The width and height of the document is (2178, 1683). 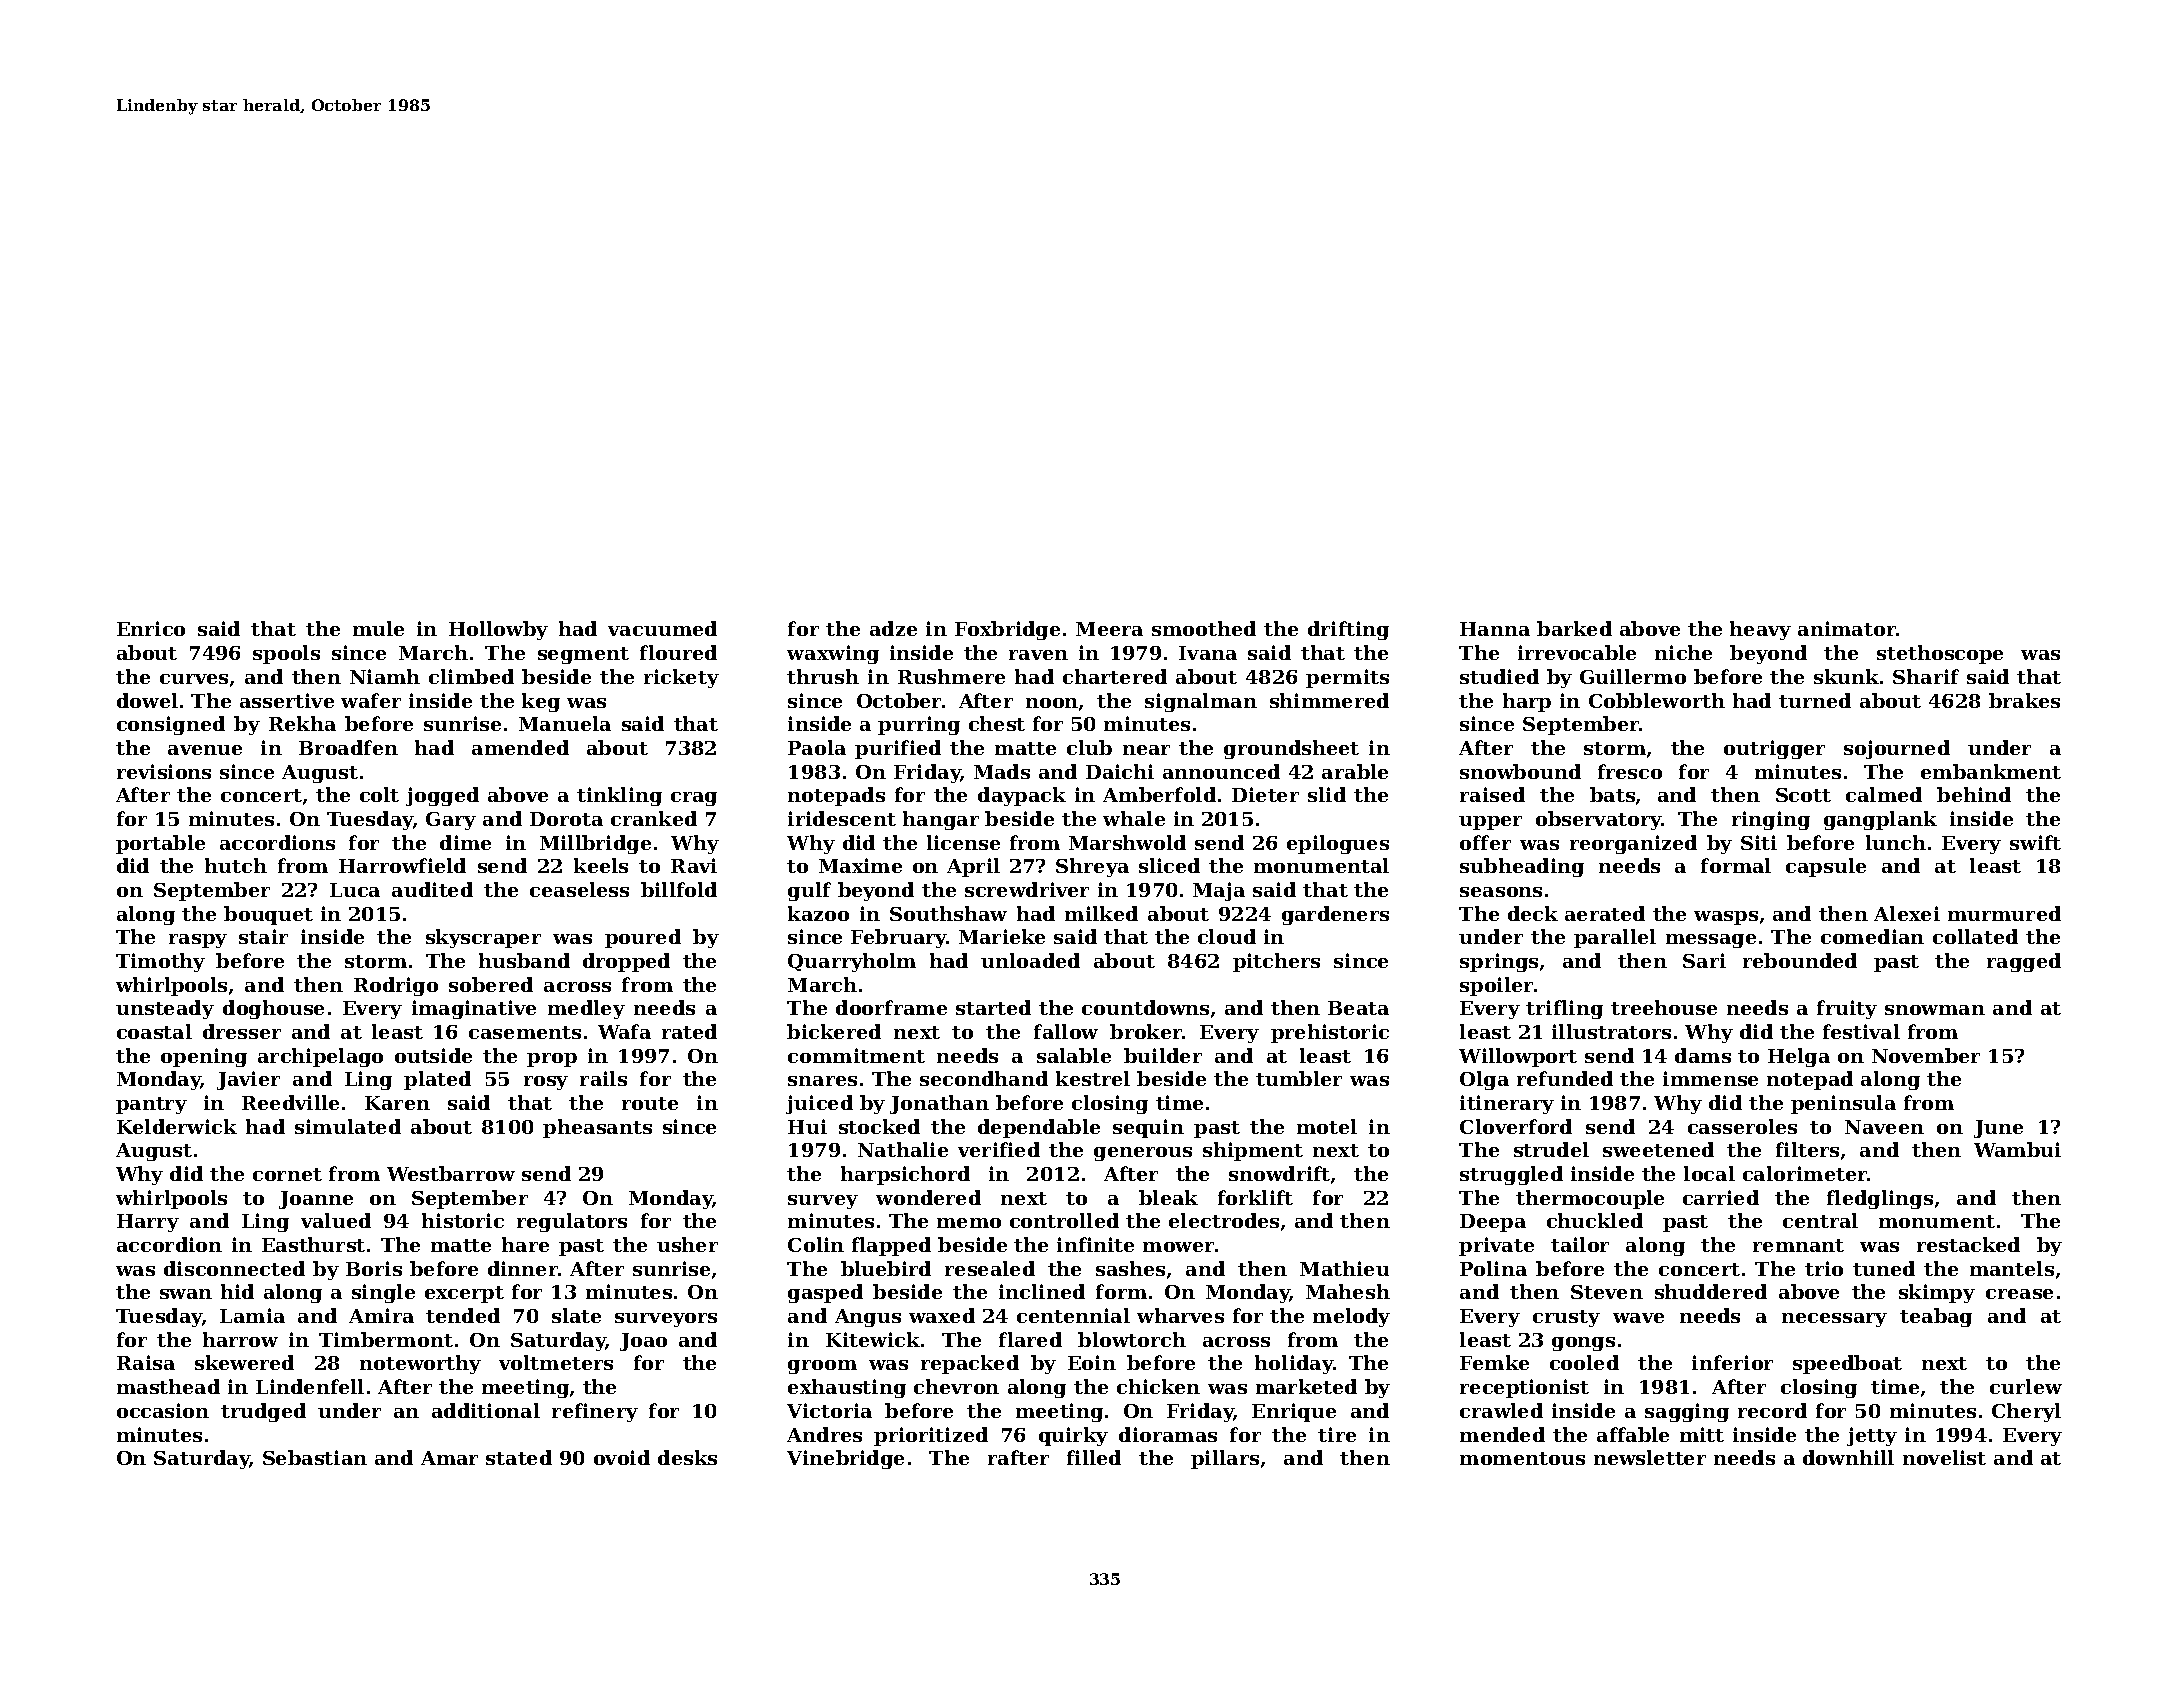 I want to click on trio, so click(x=1824, y=1268).
